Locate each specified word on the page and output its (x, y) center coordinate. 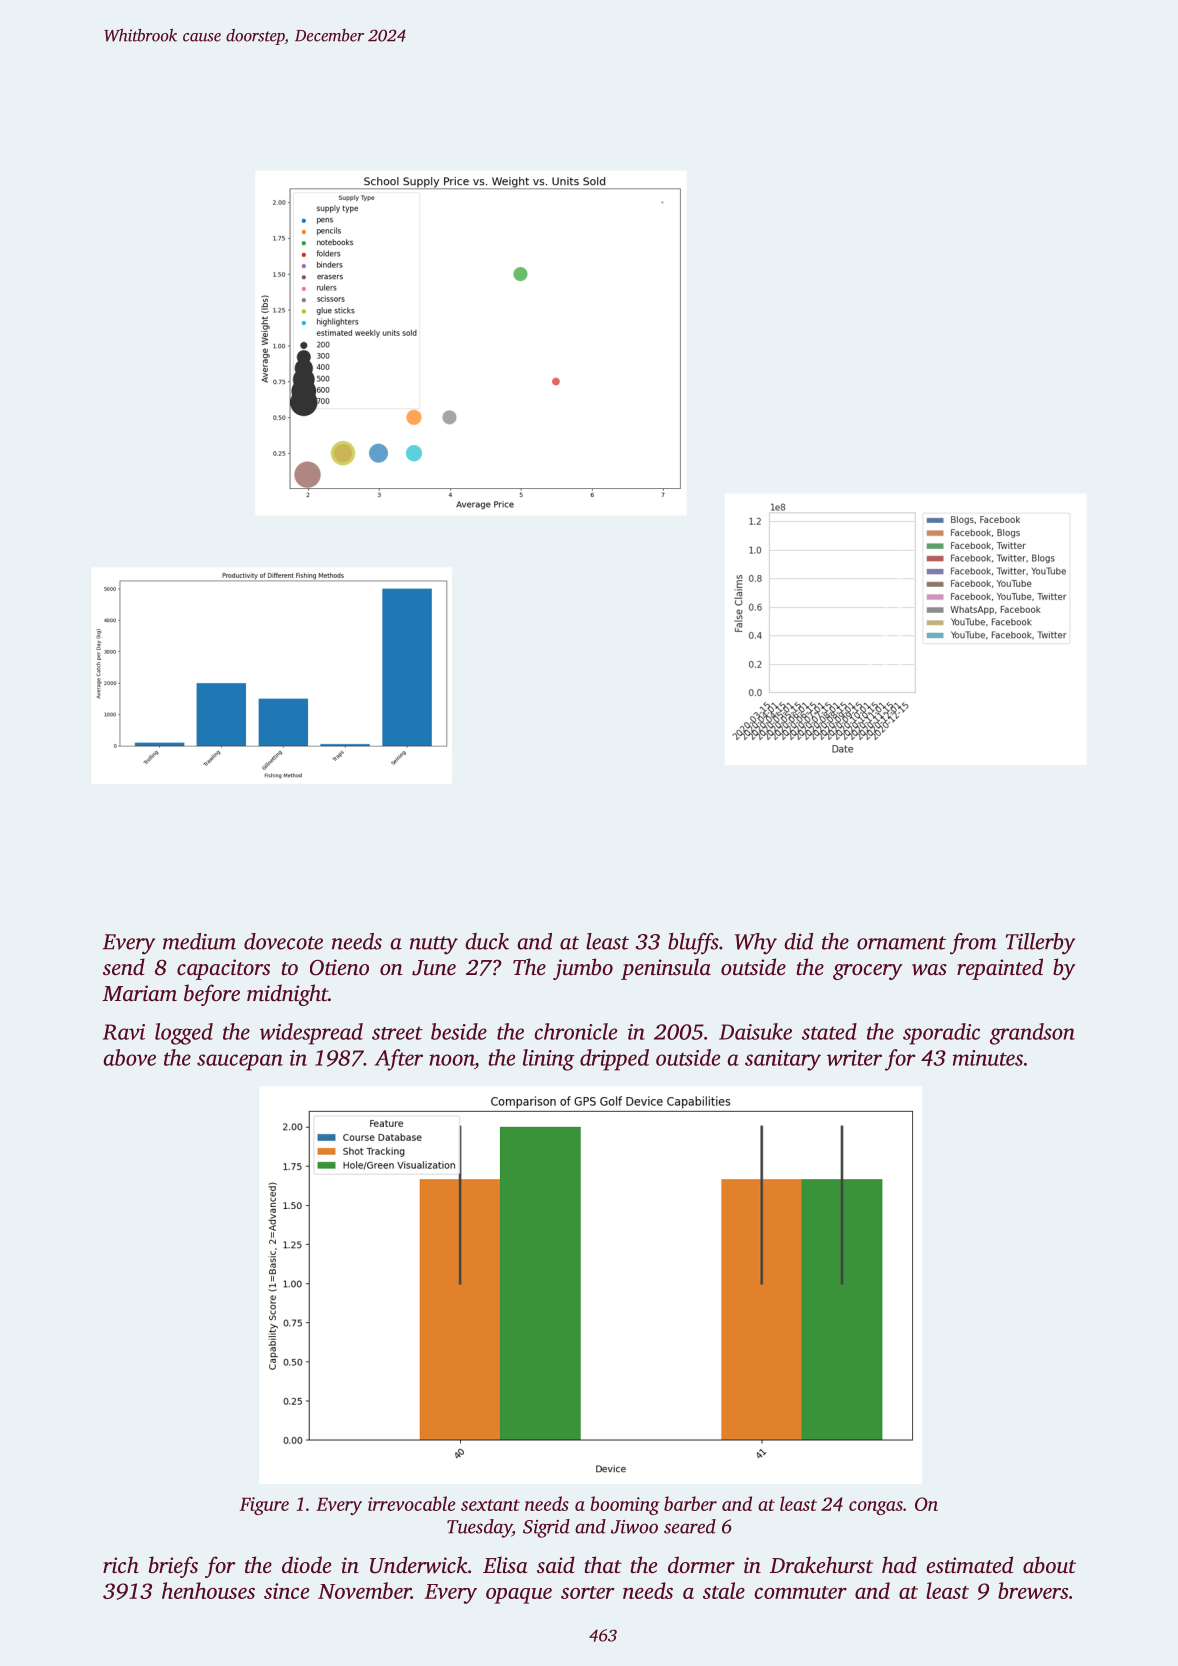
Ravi (124, 1032)
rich (121, 1564)
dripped (614, 1060)
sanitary (783, 1060)
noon (451, 1060)
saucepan (240, 1062)
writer (854, 1058)
